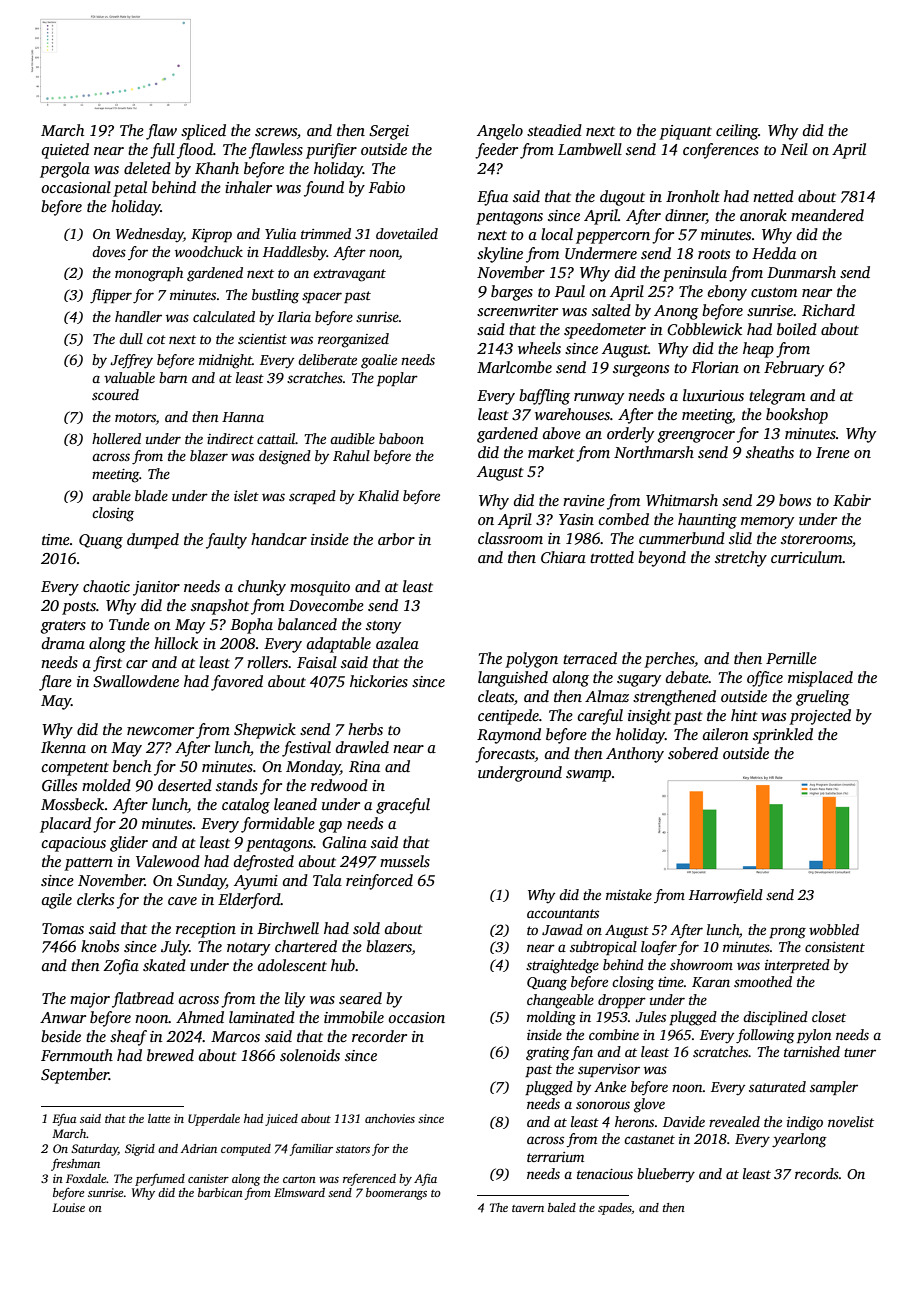  What do you see at coordinates (852, 500) in the screenshot?
I see `Kabir` at bounding box center [852, 500].
